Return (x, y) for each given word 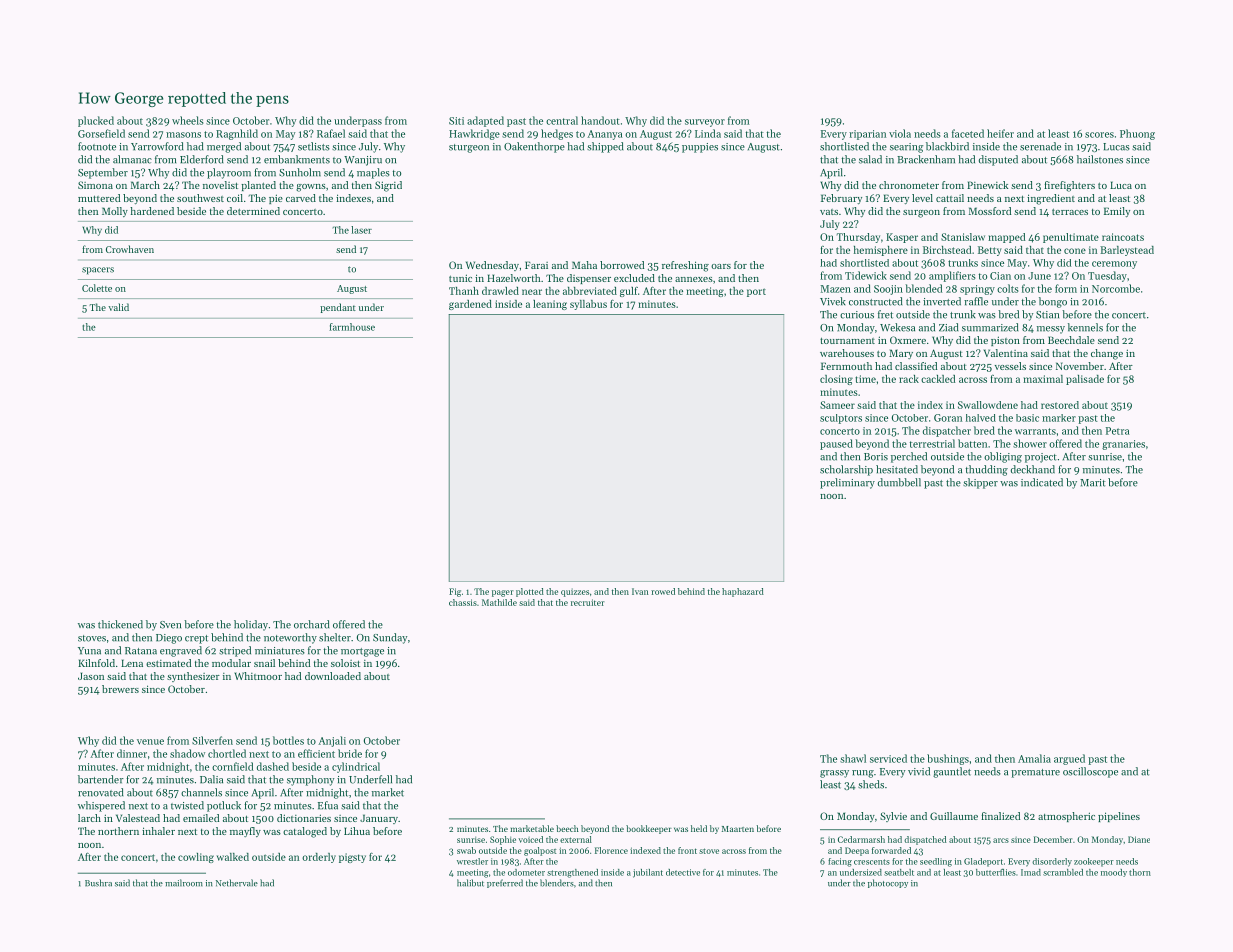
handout (600, 120)
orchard (312, 624)
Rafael (331, 133)
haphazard (743, 592)
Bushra (98, 883)
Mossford (990, 211)
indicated (1042, 482)
